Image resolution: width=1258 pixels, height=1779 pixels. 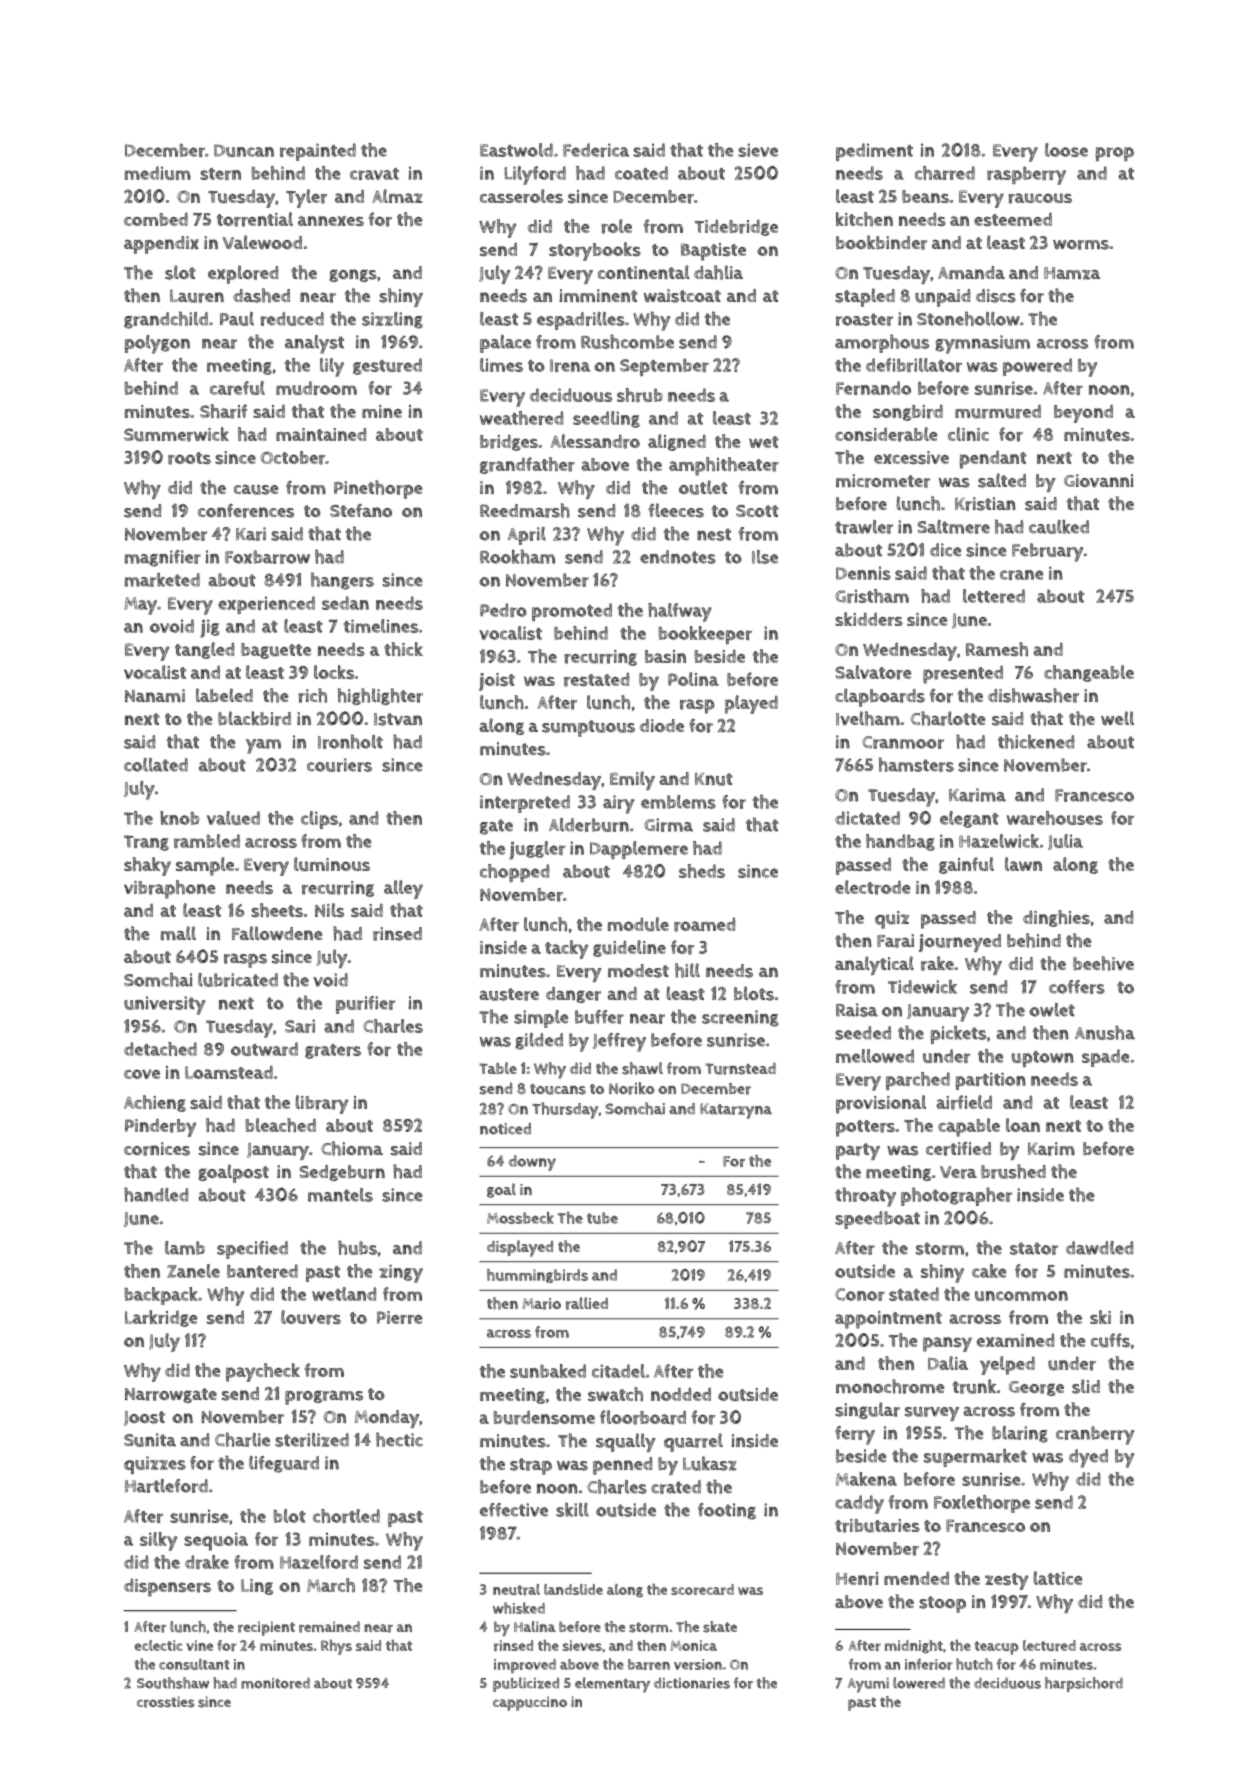 What do you see at coordinates (566, 949) in the page?
I see `tacky` at bounding box center [566, 949].
